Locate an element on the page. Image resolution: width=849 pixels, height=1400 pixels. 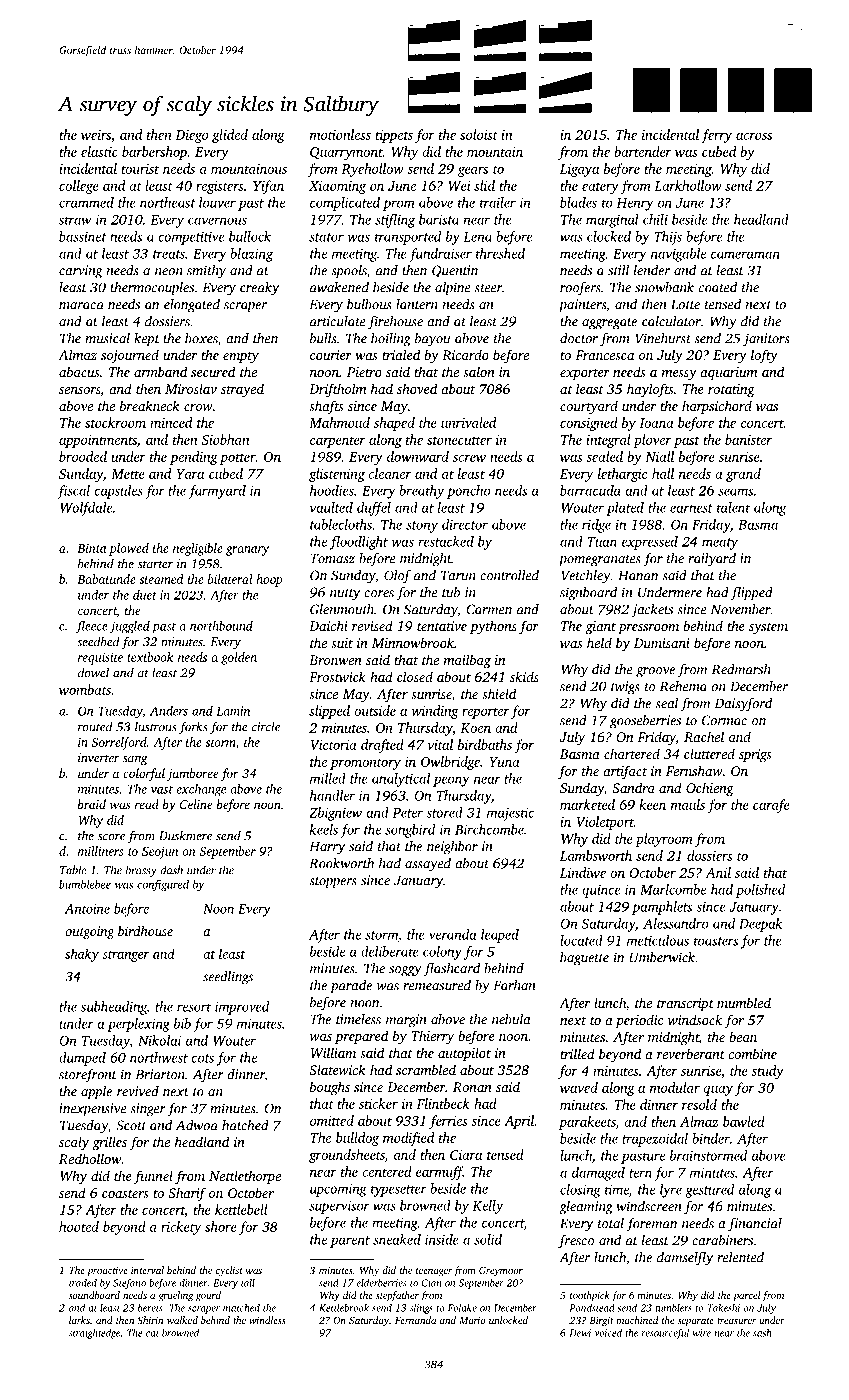
straightedge is located at coordinates (94, 1334).
